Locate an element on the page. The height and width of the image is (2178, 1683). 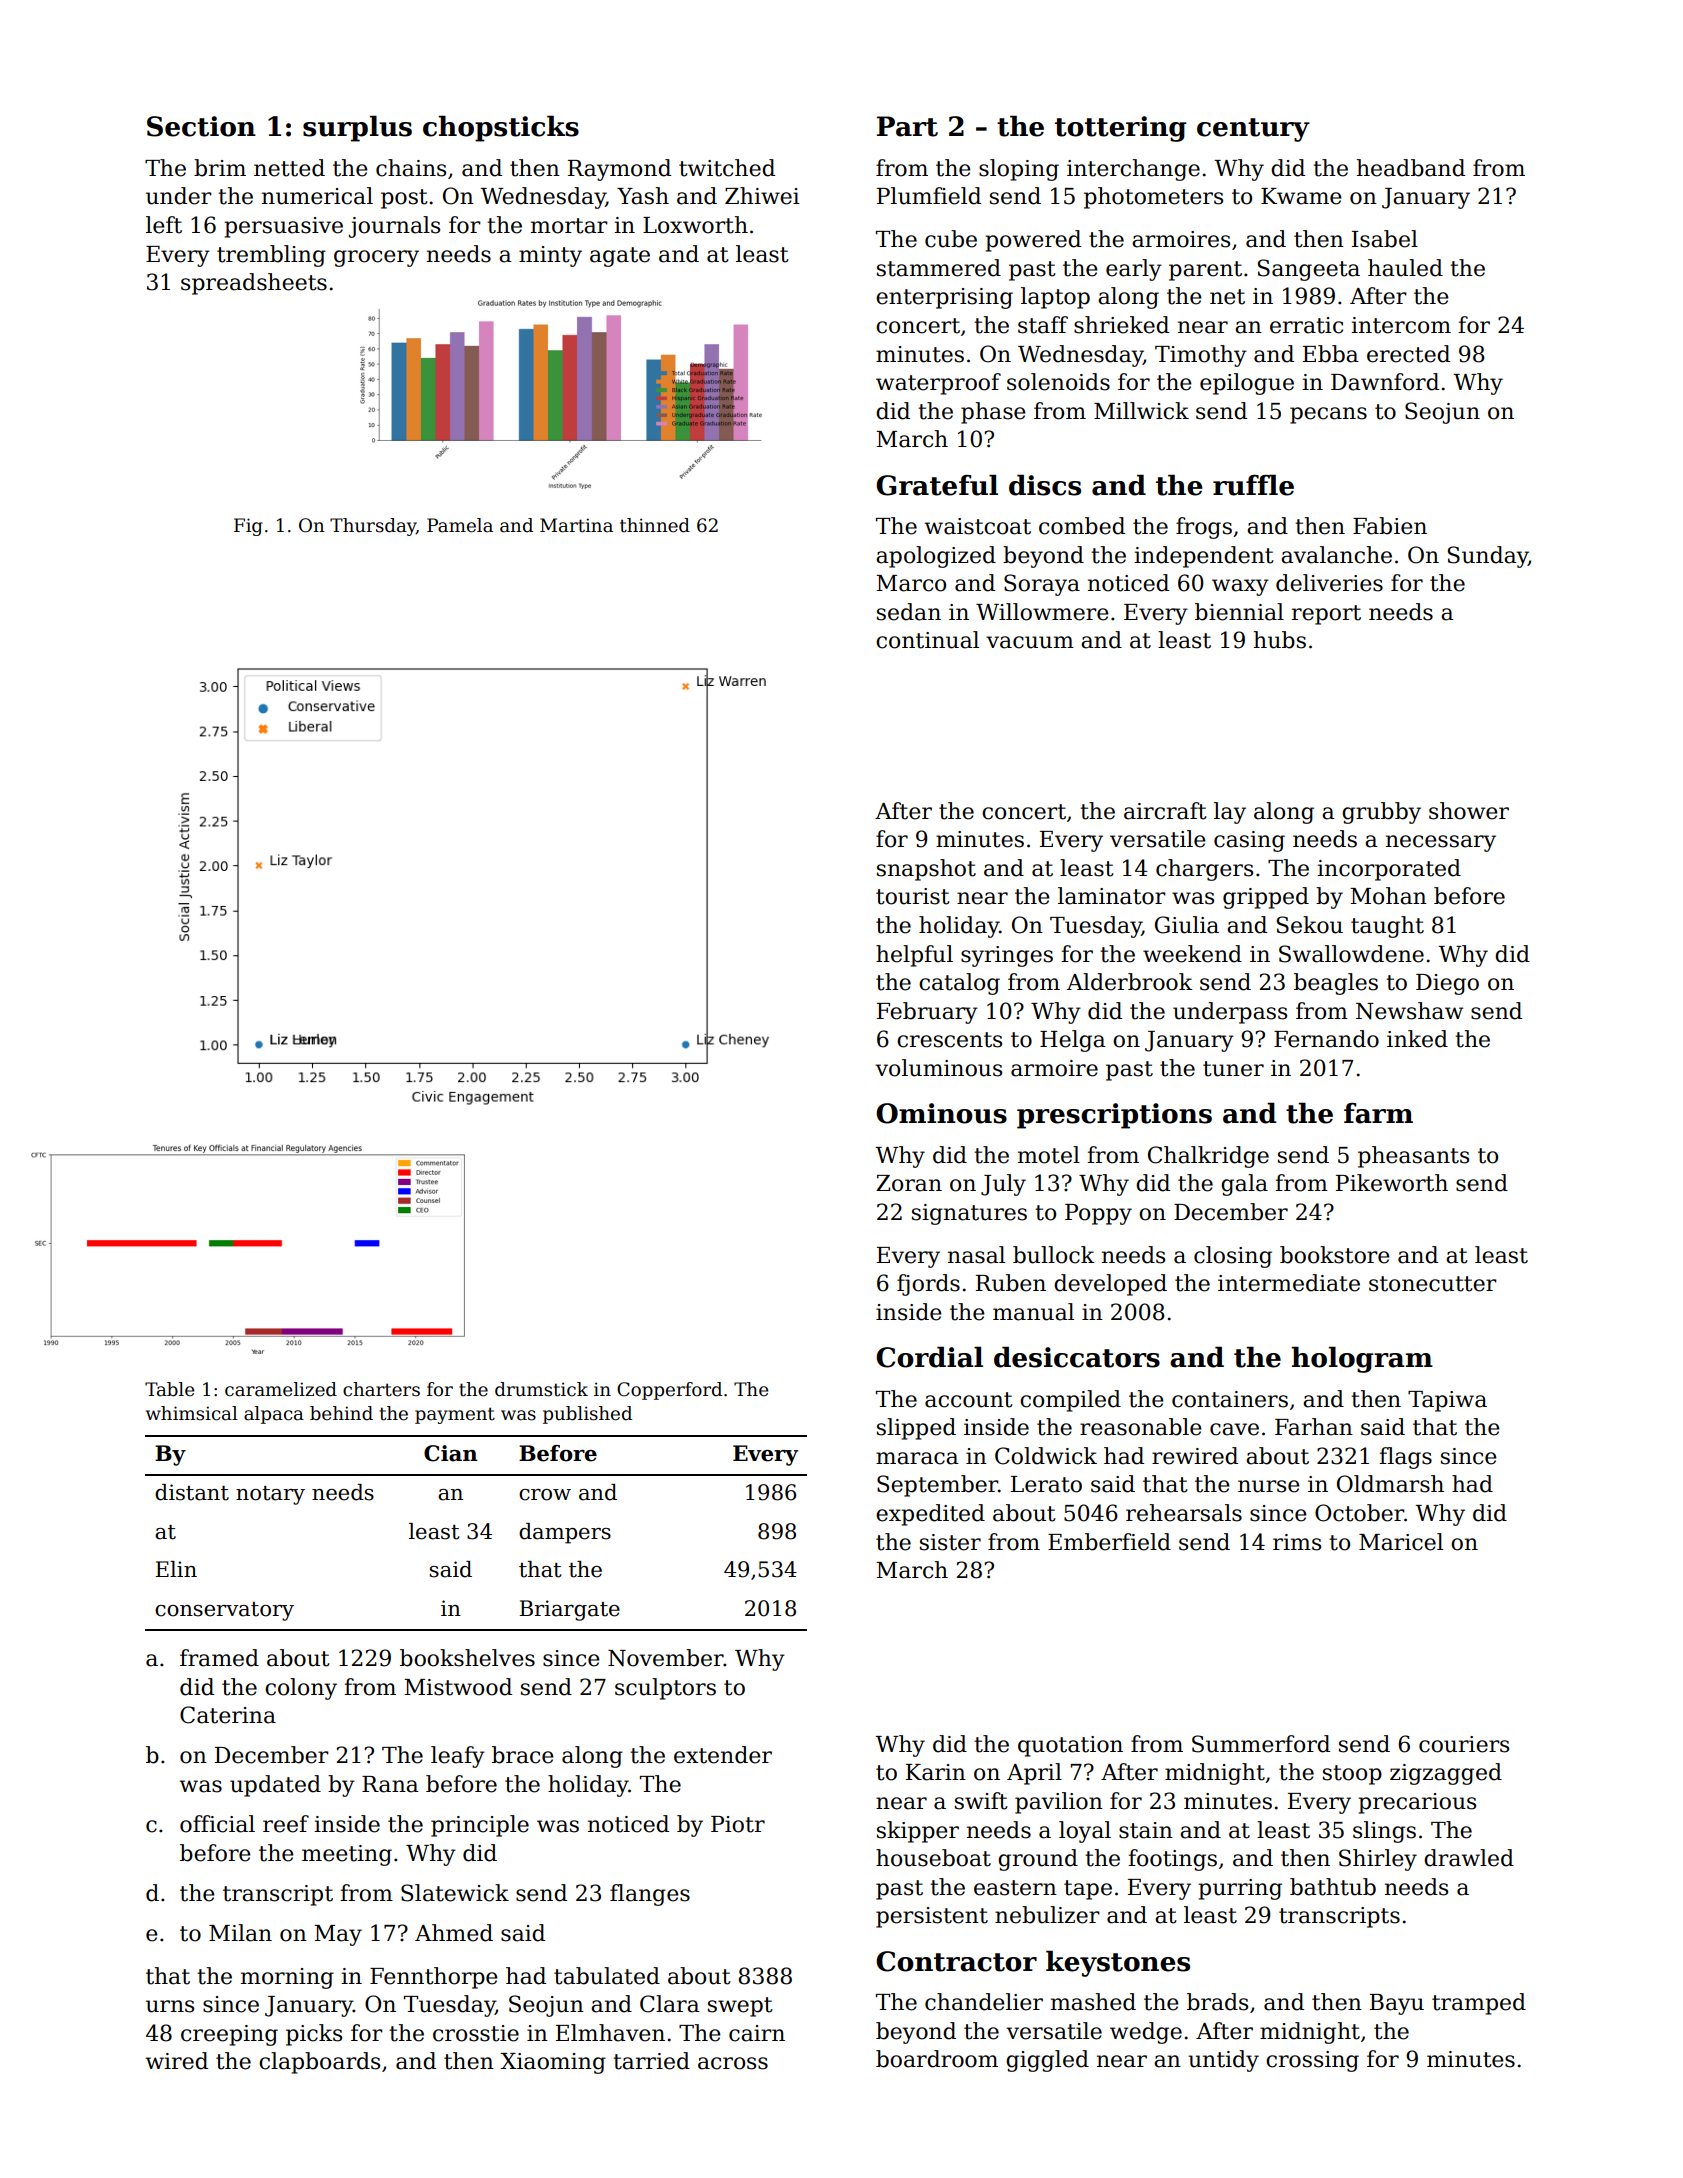
drumstick is located at coordinates (541, 1389).
